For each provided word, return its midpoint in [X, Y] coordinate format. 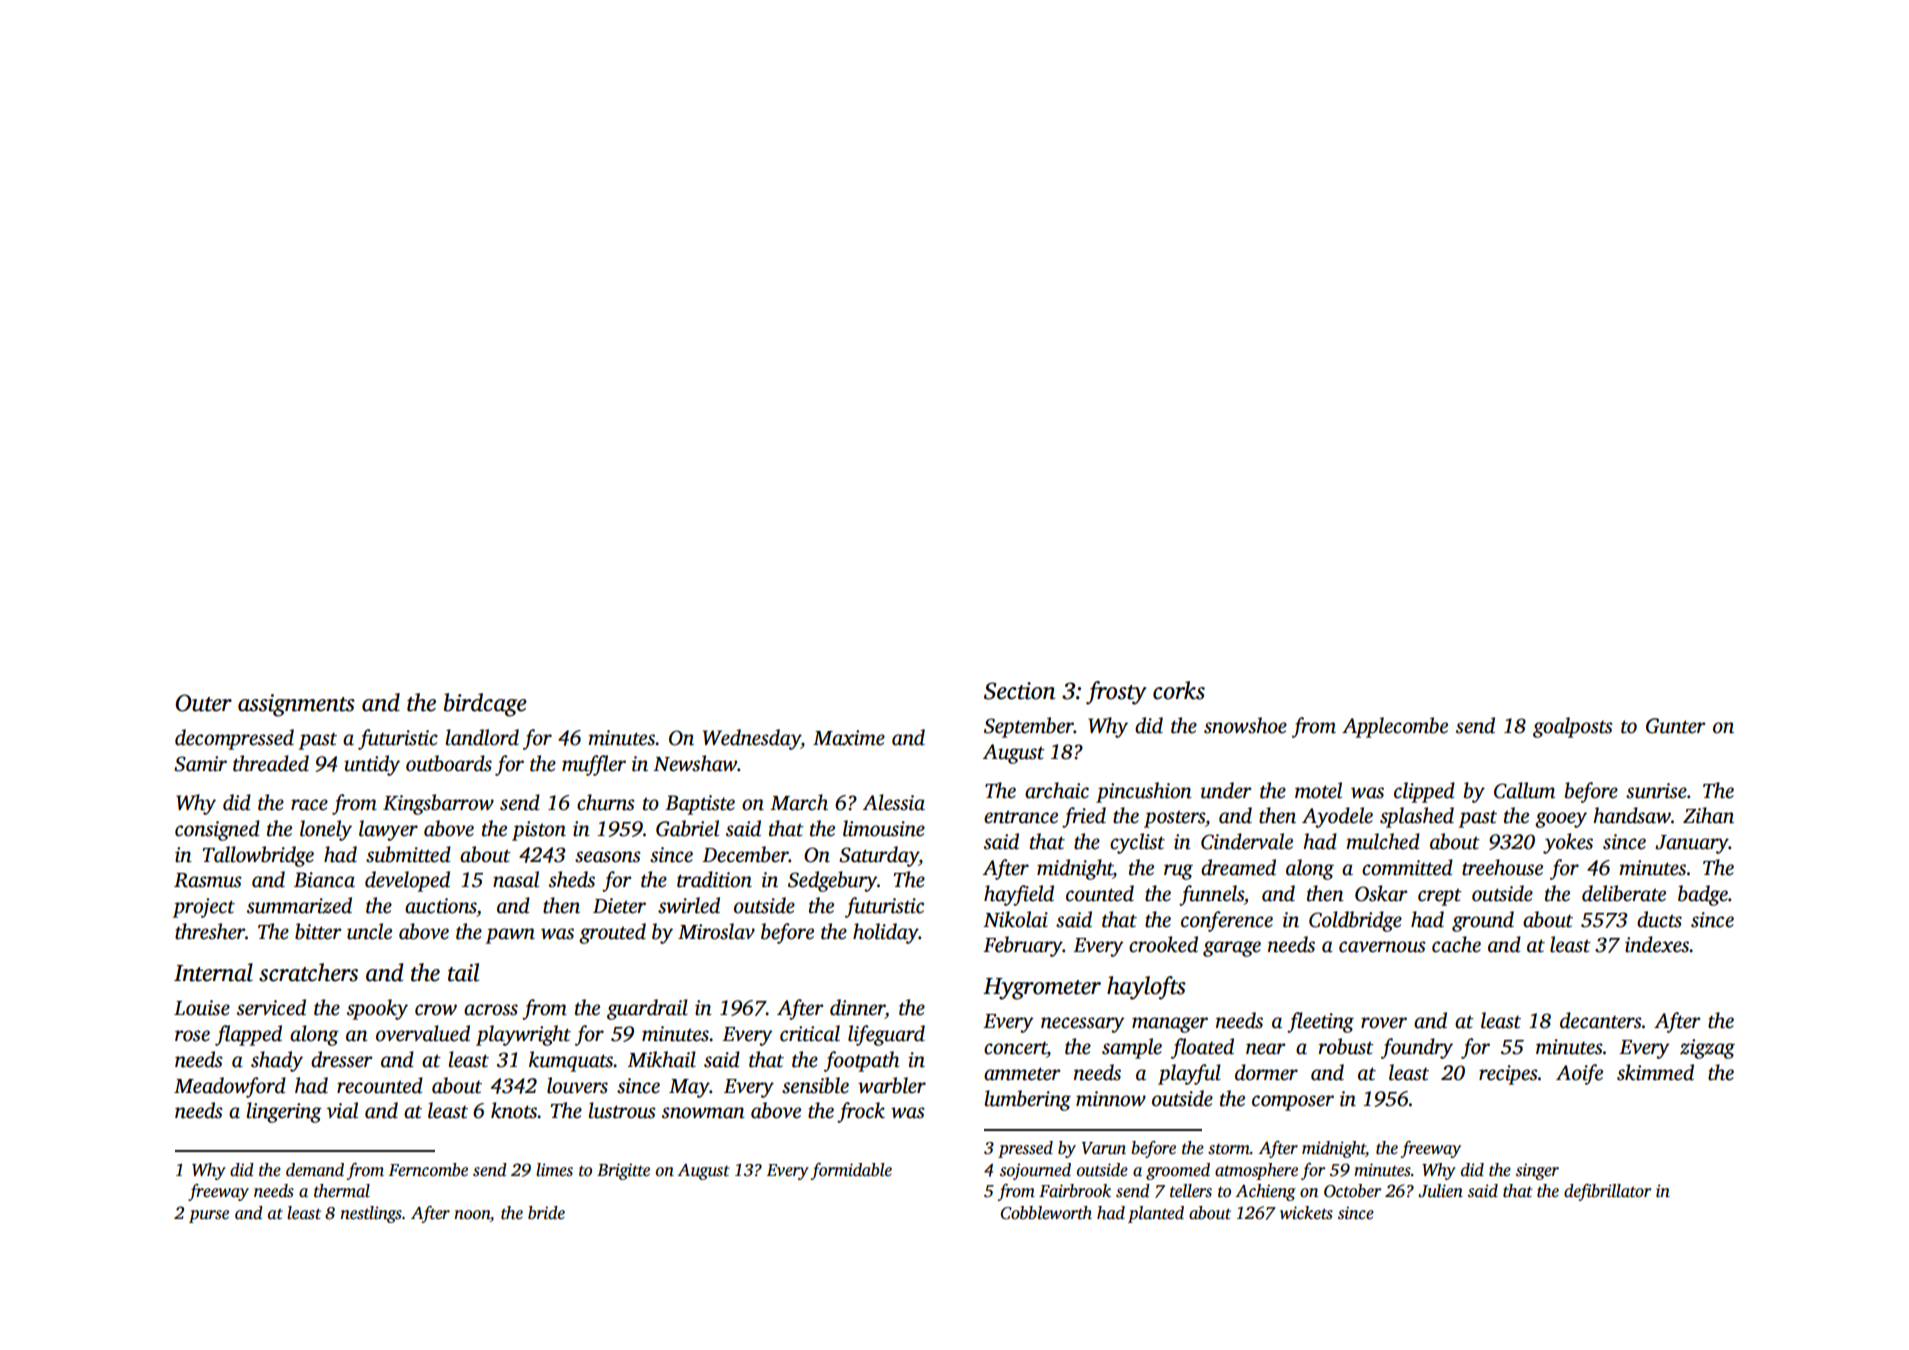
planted [1156, 1214]
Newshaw [695, 763]
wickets [1306, 1213]
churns [606, 802]
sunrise [1656, 791]
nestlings [371, 1214]
